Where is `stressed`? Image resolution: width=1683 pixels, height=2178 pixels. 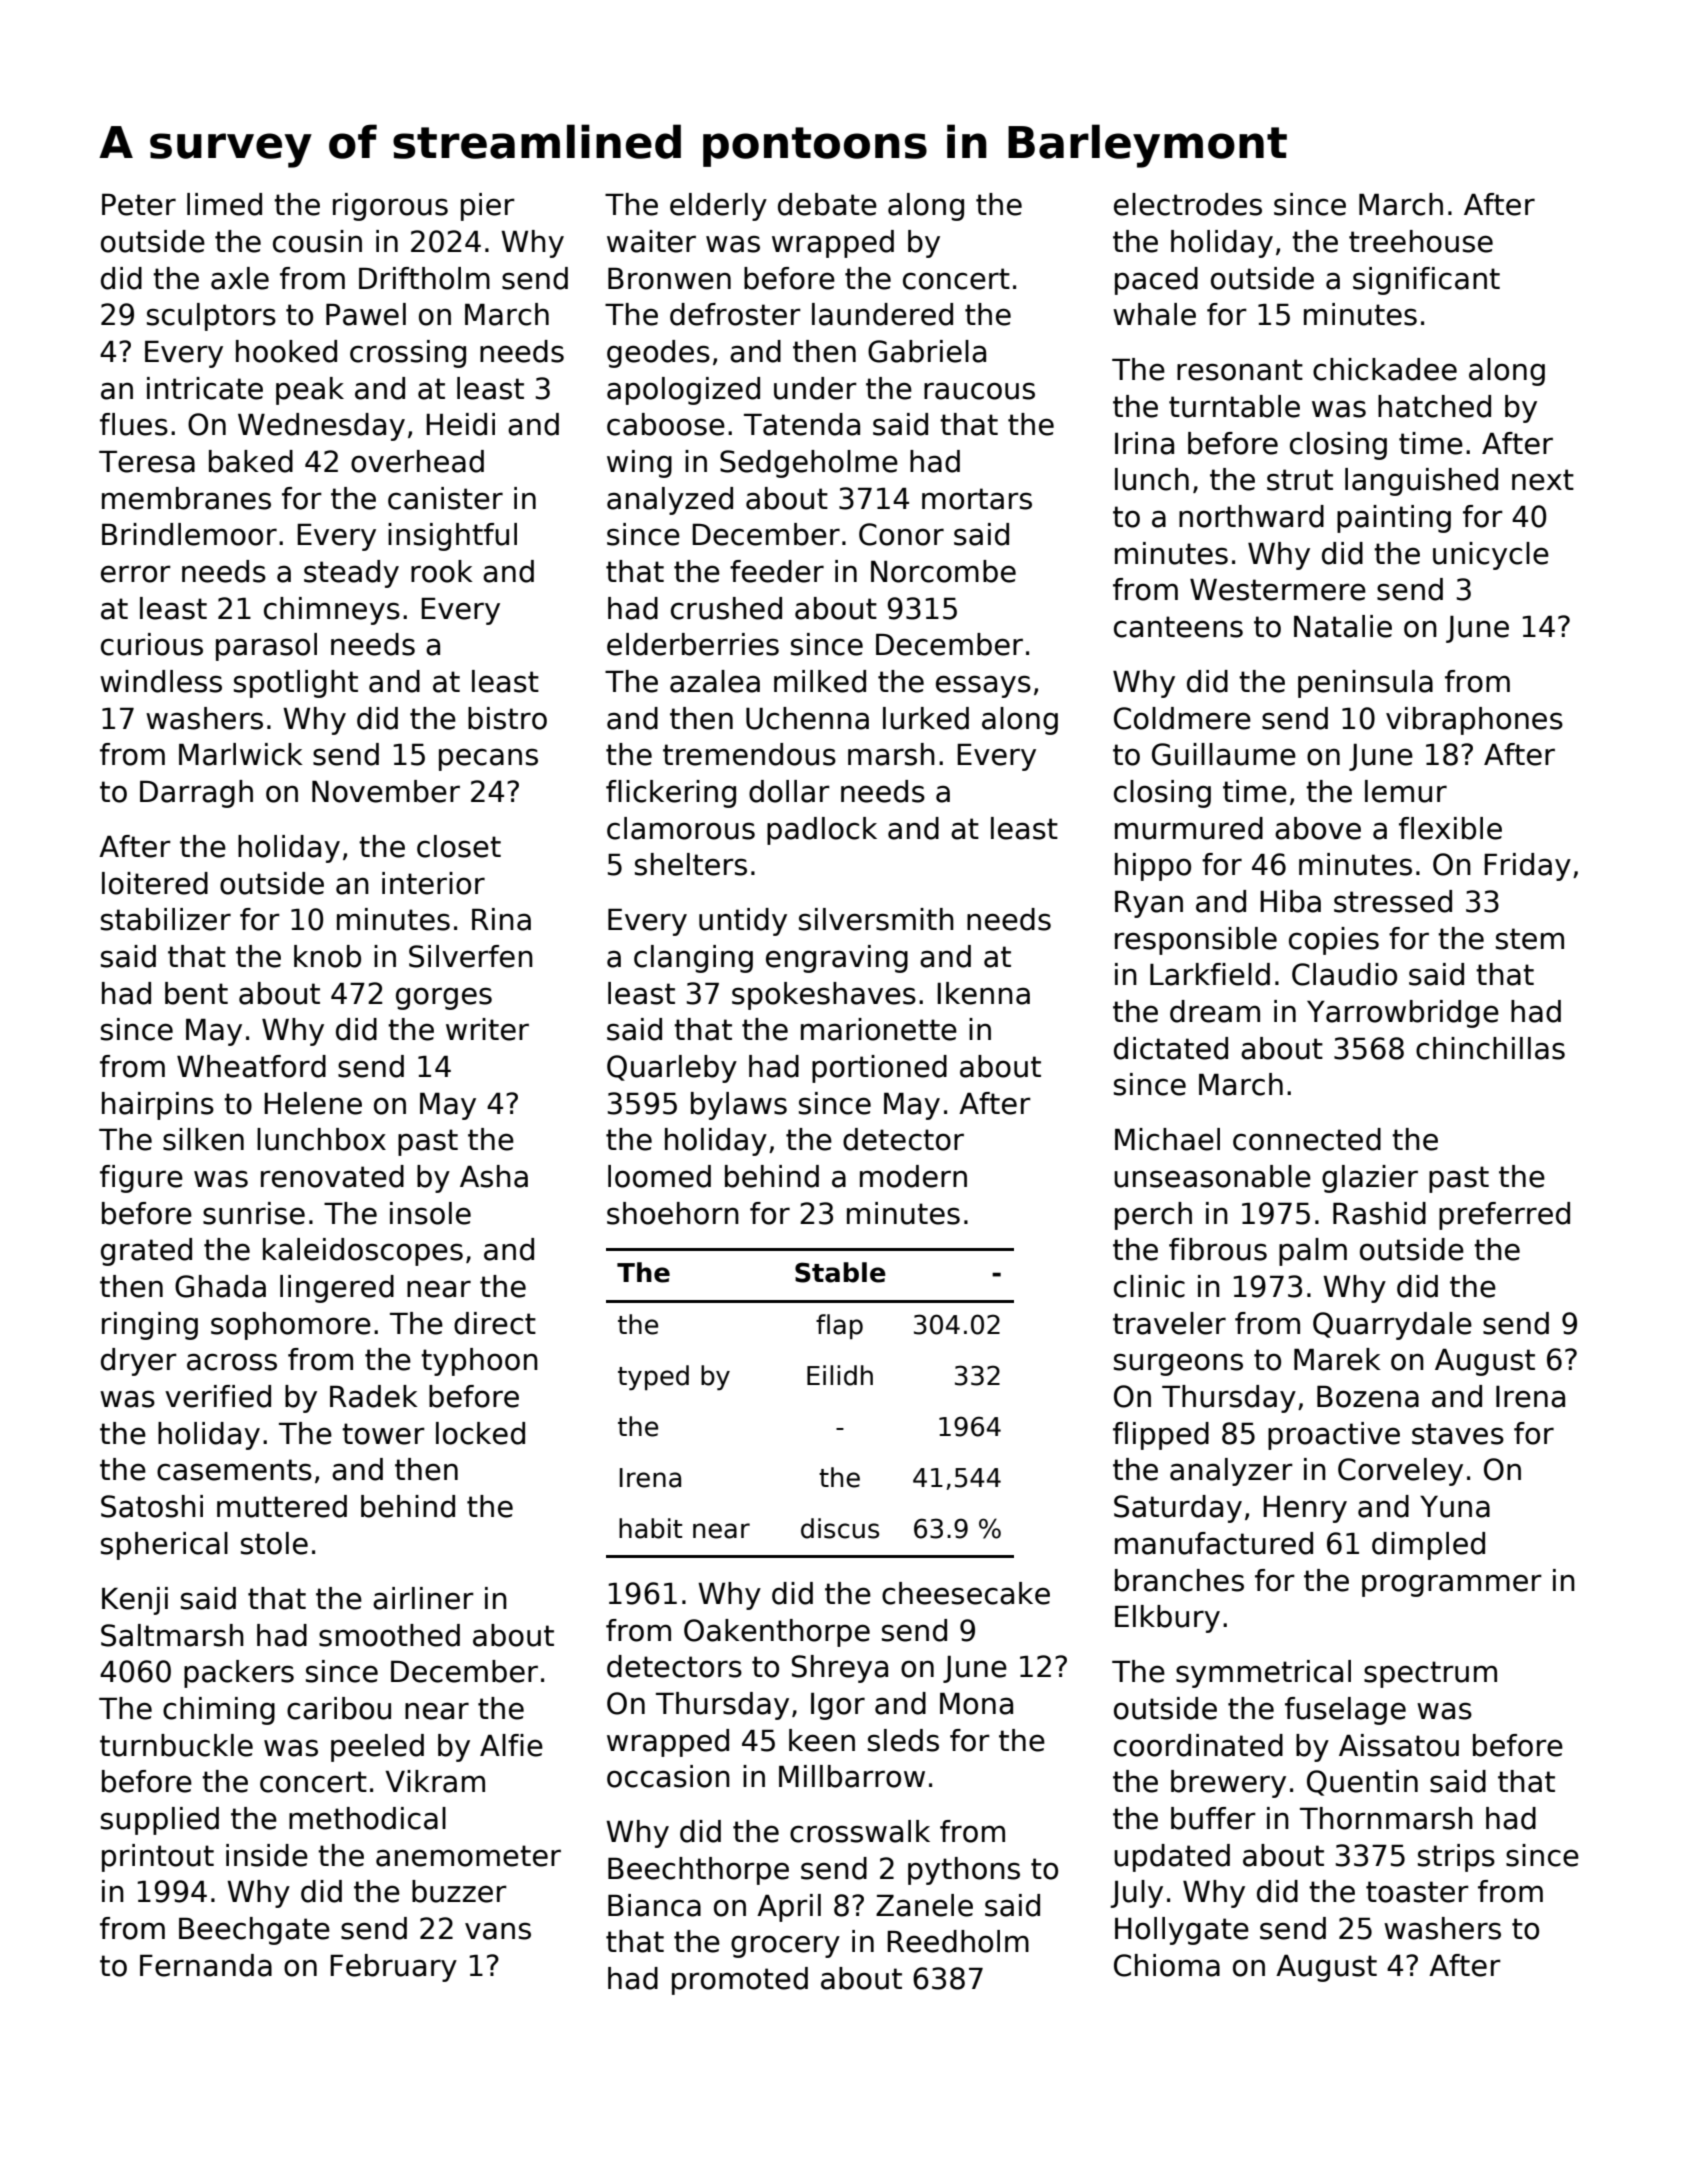
stressed is located at coordinates (1393, 901).
